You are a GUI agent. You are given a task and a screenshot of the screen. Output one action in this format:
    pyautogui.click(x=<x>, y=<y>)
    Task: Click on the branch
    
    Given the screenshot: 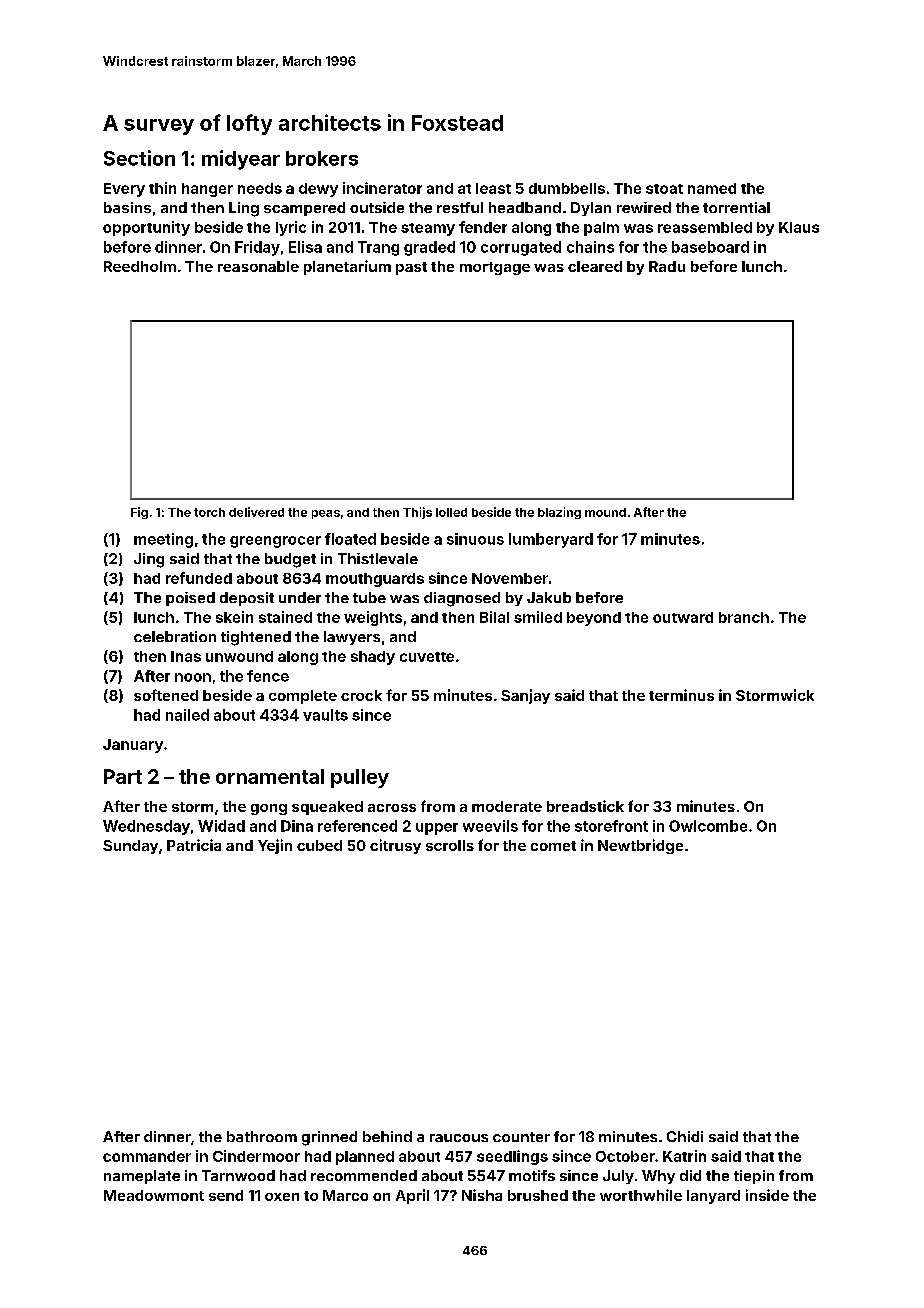 What is the action you would take?
    pyautogui.click(x=744, y=617)
